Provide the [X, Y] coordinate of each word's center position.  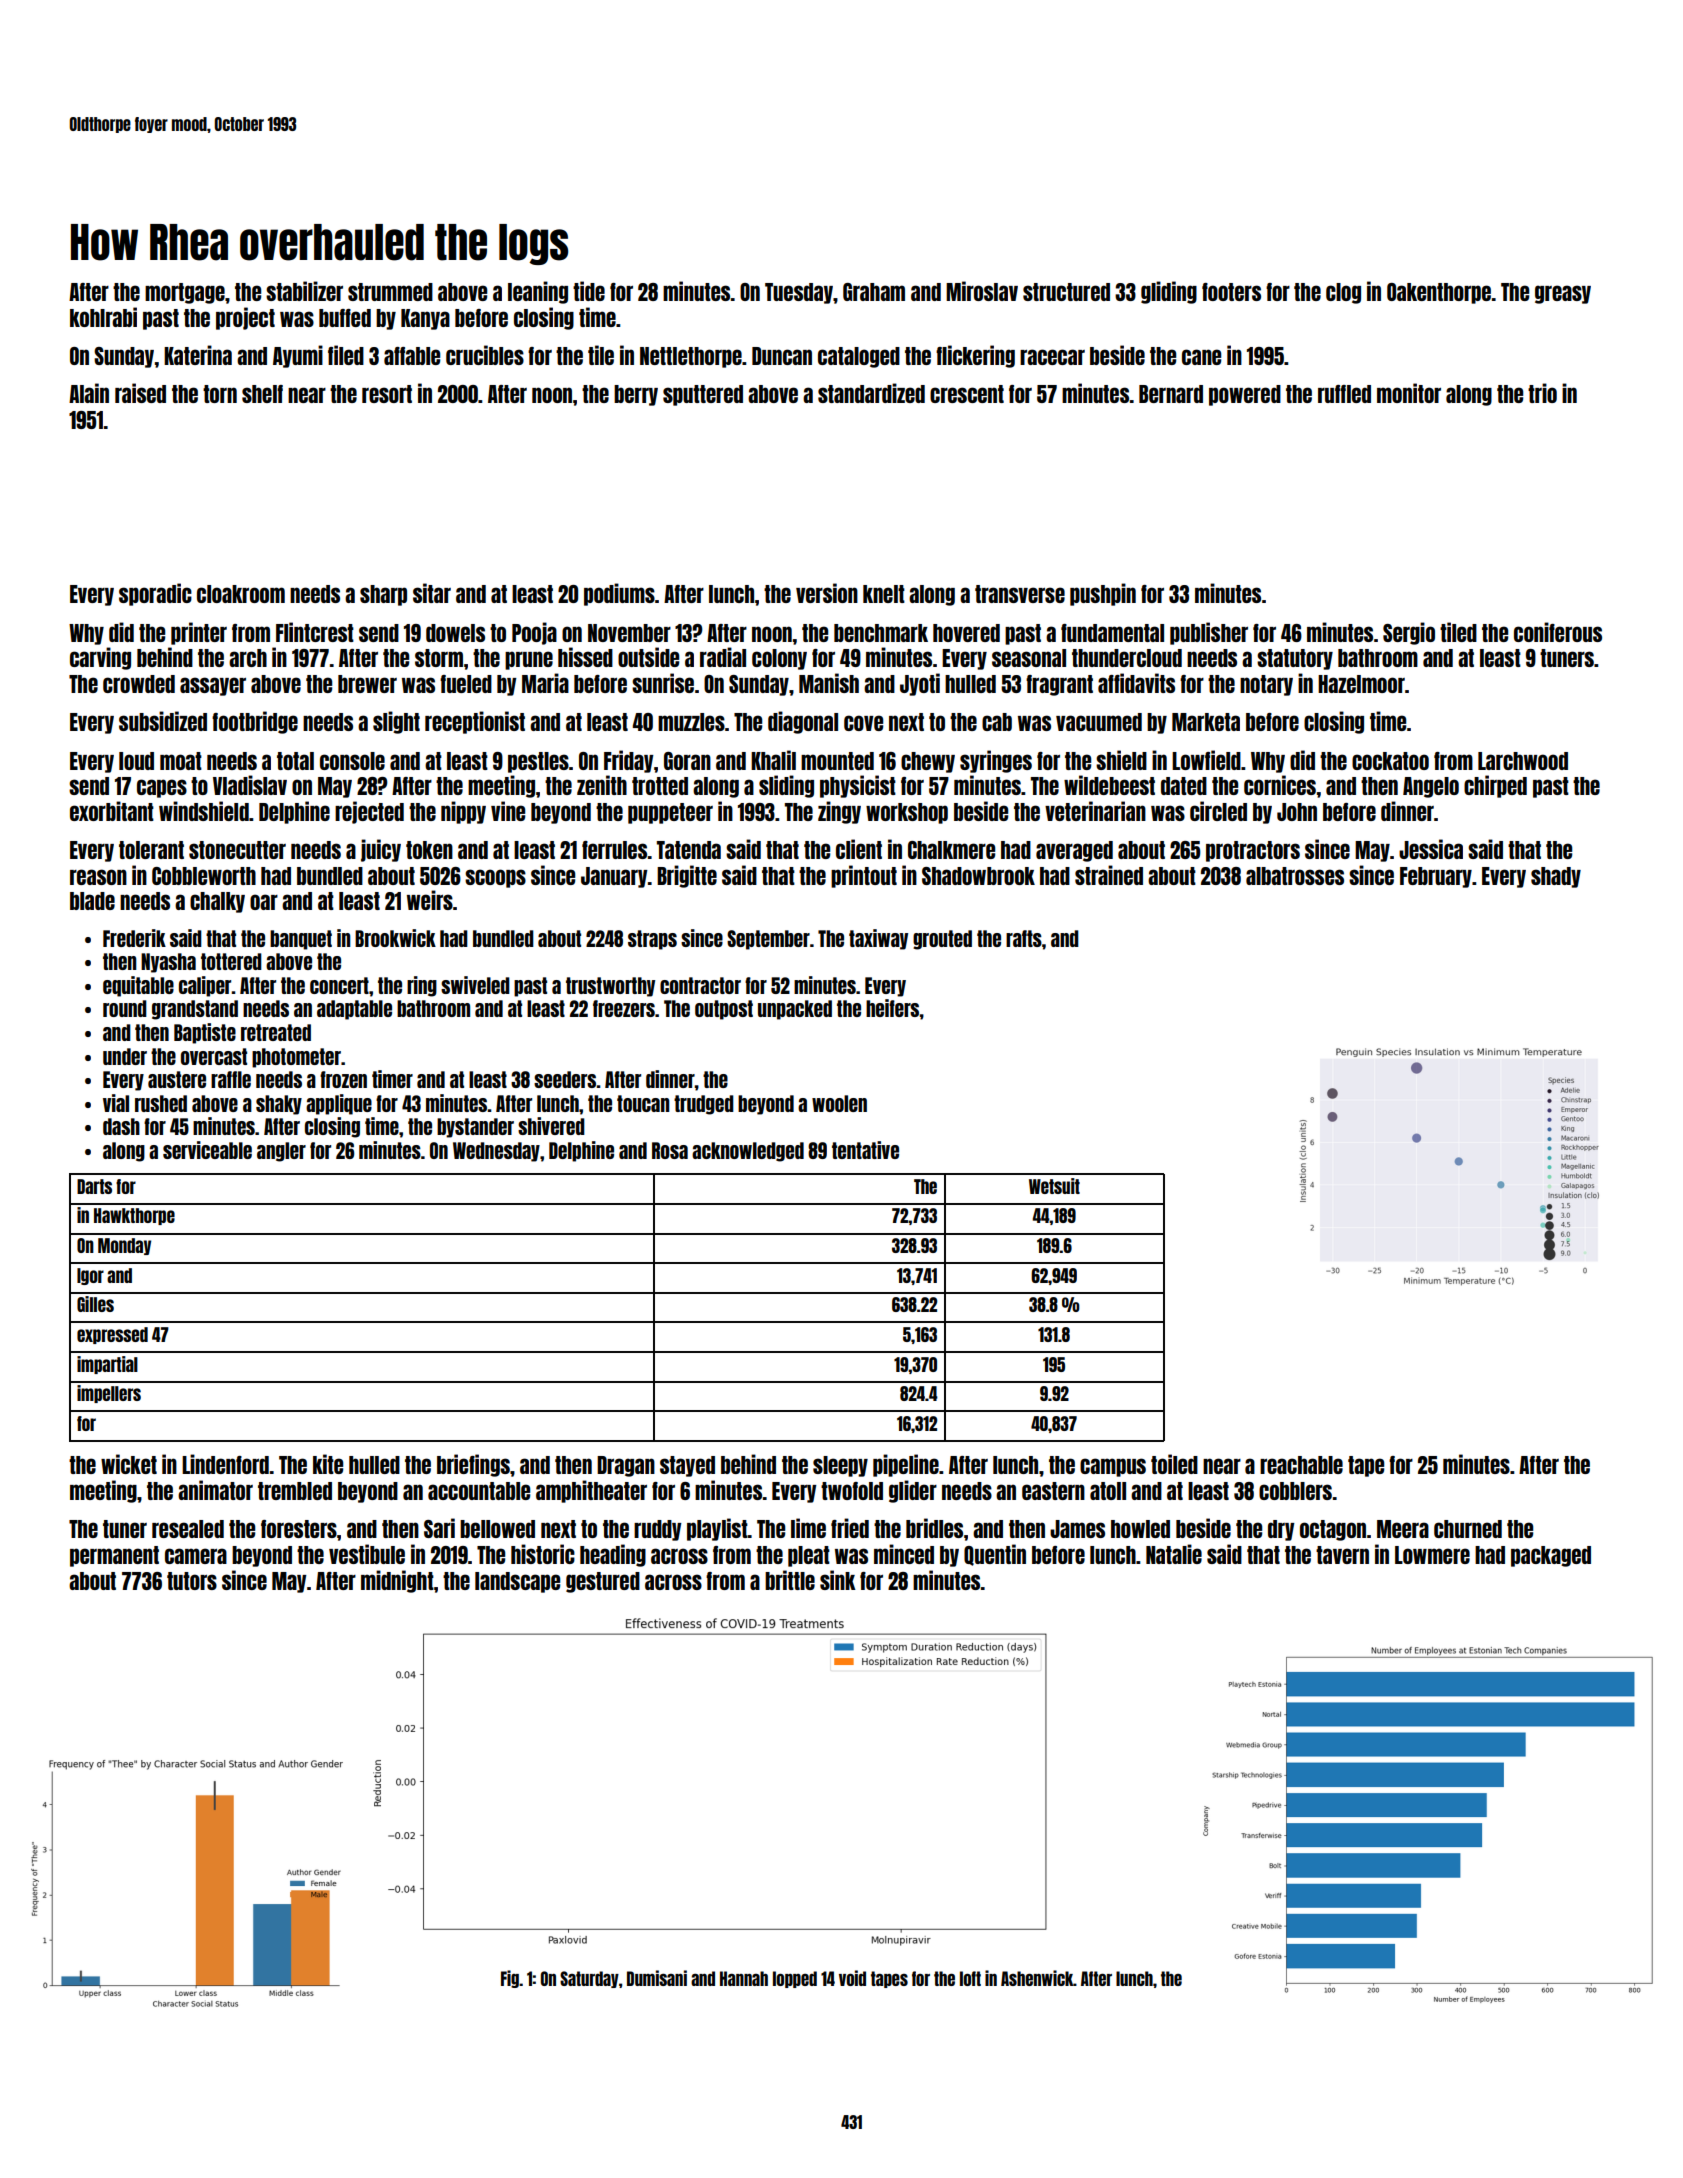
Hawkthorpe [134, 1216]
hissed [585, 657]
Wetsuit [1054, 1186]
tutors [192, 1581]
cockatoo [1390, 761]
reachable [1301, 1465]
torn [220, 394]
